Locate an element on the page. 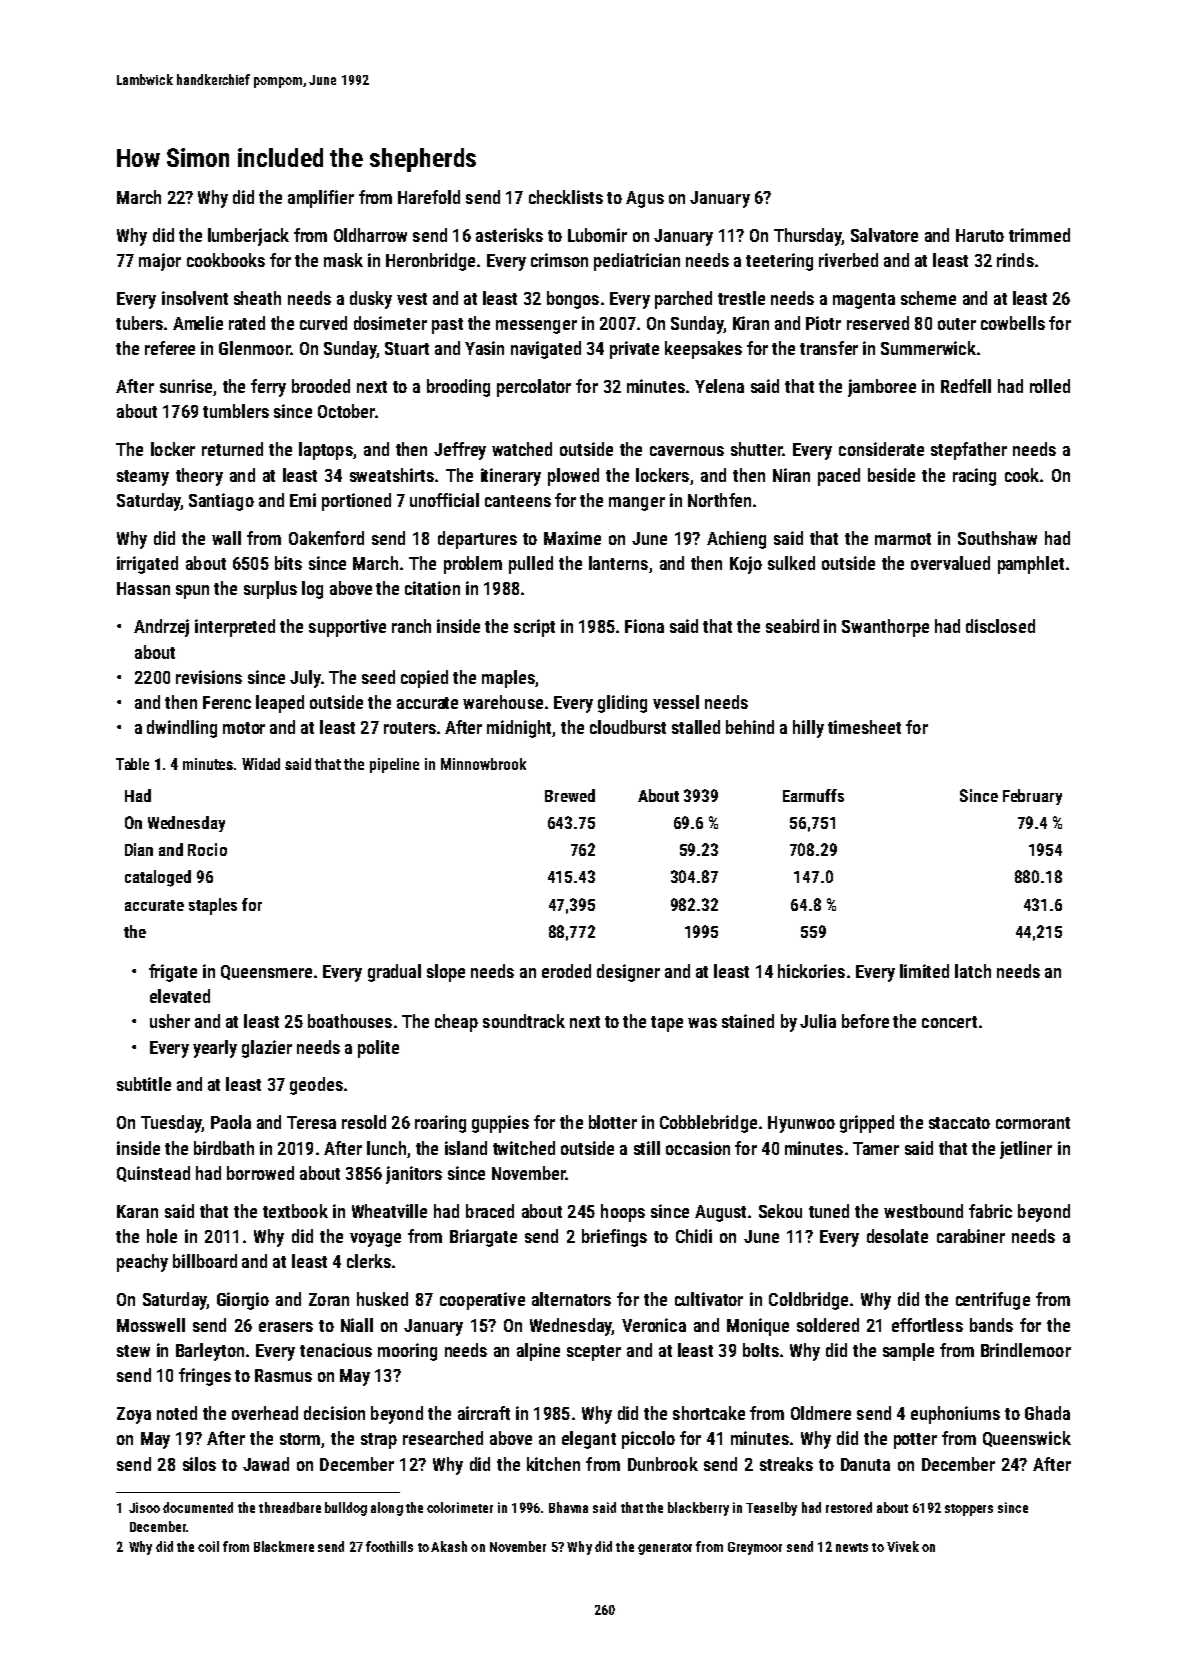 The height and width of the page is (1679, 1187). documented is located at coordinates (198, 1507).
